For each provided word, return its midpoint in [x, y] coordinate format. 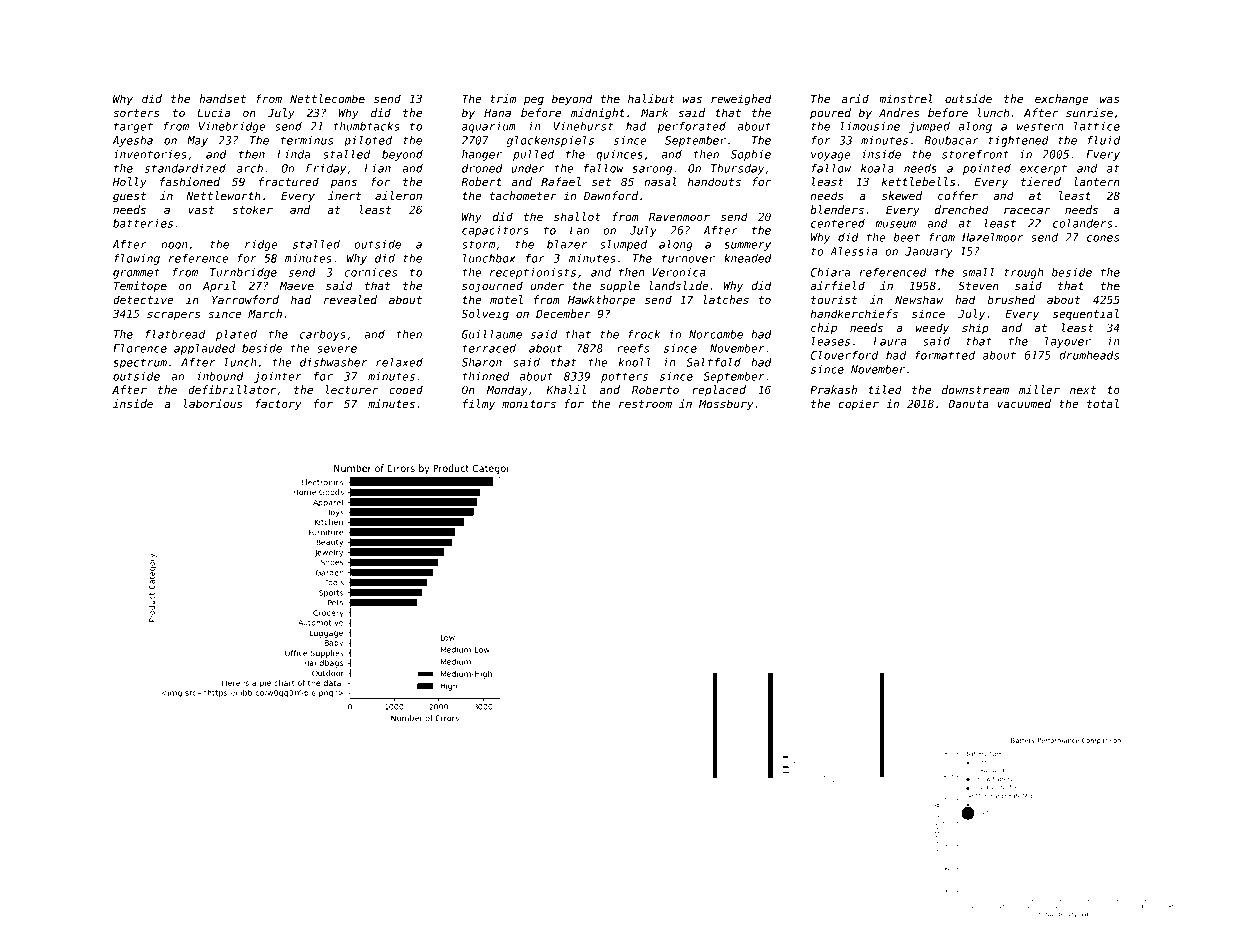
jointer [278, 377]
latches [726, 299]
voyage [831, 156]
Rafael [561, 181]
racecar [1027, 210]
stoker [252, 209]
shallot [577, 216]
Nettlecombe [327, 98]
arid [855, 98]
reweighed [741, 100]
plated [236, 335]
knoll [635, 362]
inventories [150, 154]
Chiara [830, 272]
